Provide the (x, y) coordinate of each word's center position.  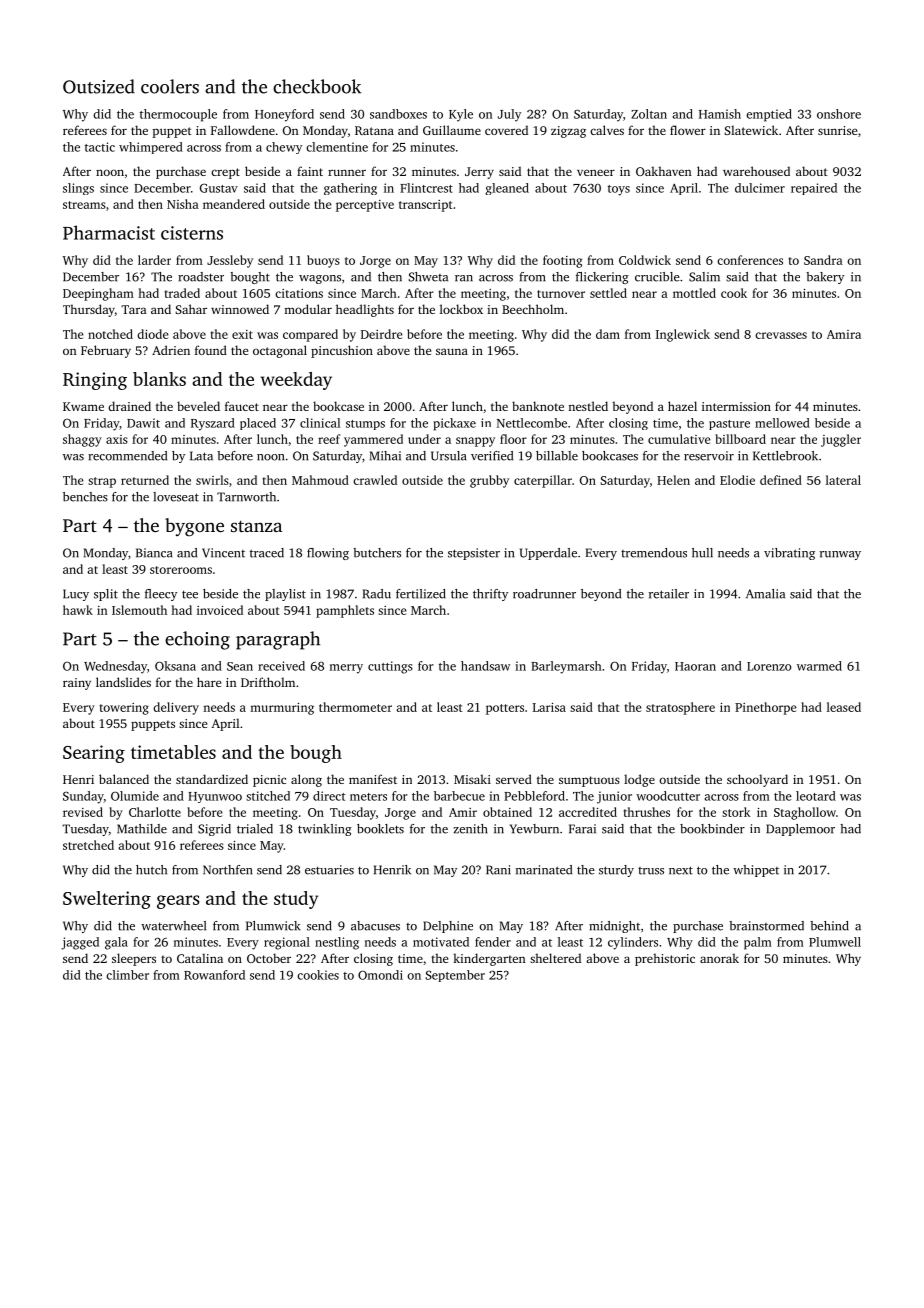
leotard (816, 796)
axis (117, 439)
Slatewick (751, 130)
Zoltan (649, 114)
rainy (77, 684)
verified (492, 456)
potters (505, 709)
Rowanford (214, 975)
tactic (100, 147)
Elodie (737, 480)
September (455, 976)
